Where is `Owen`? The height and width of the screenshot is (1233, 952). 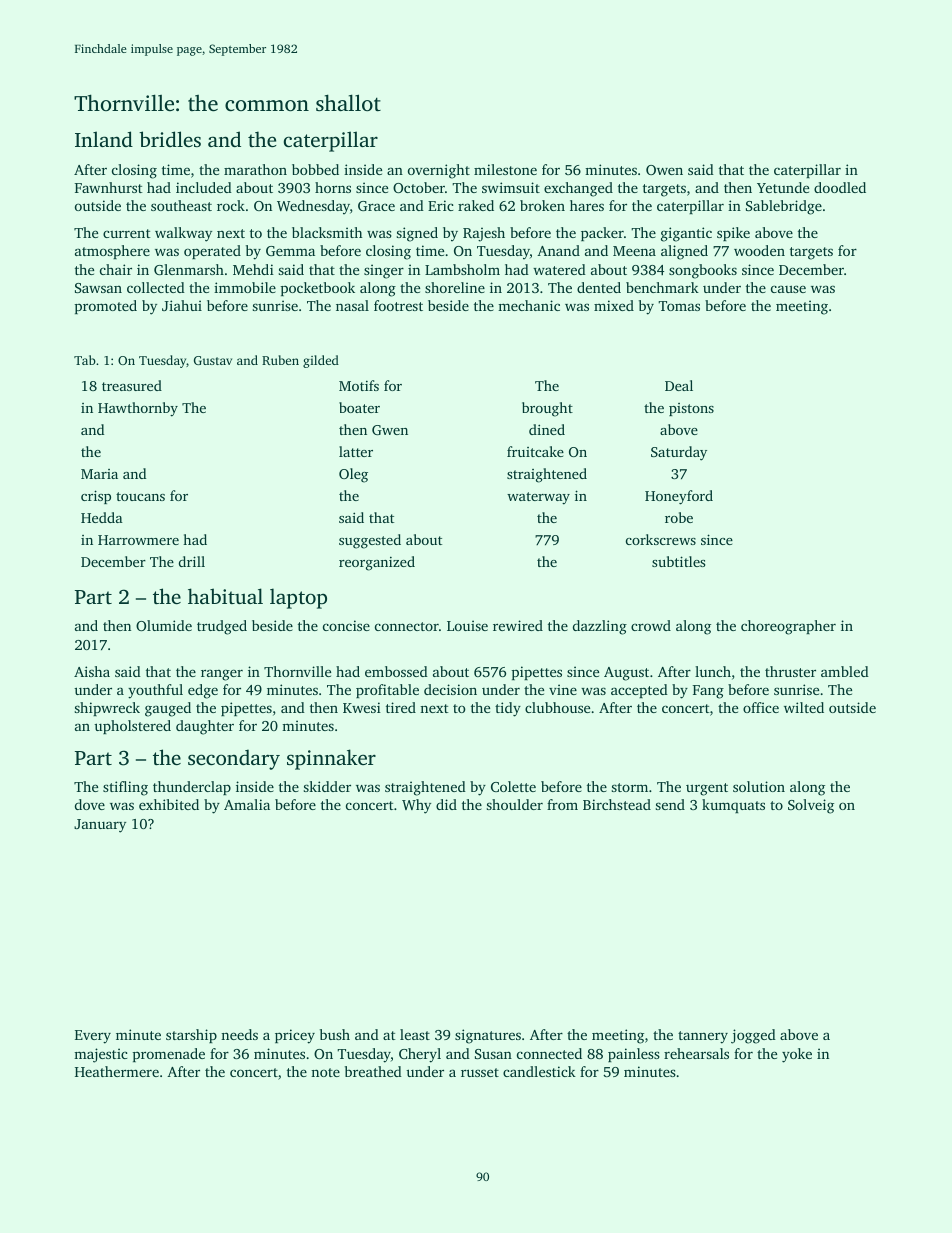
Owen is located at coordinates (664, 170).
